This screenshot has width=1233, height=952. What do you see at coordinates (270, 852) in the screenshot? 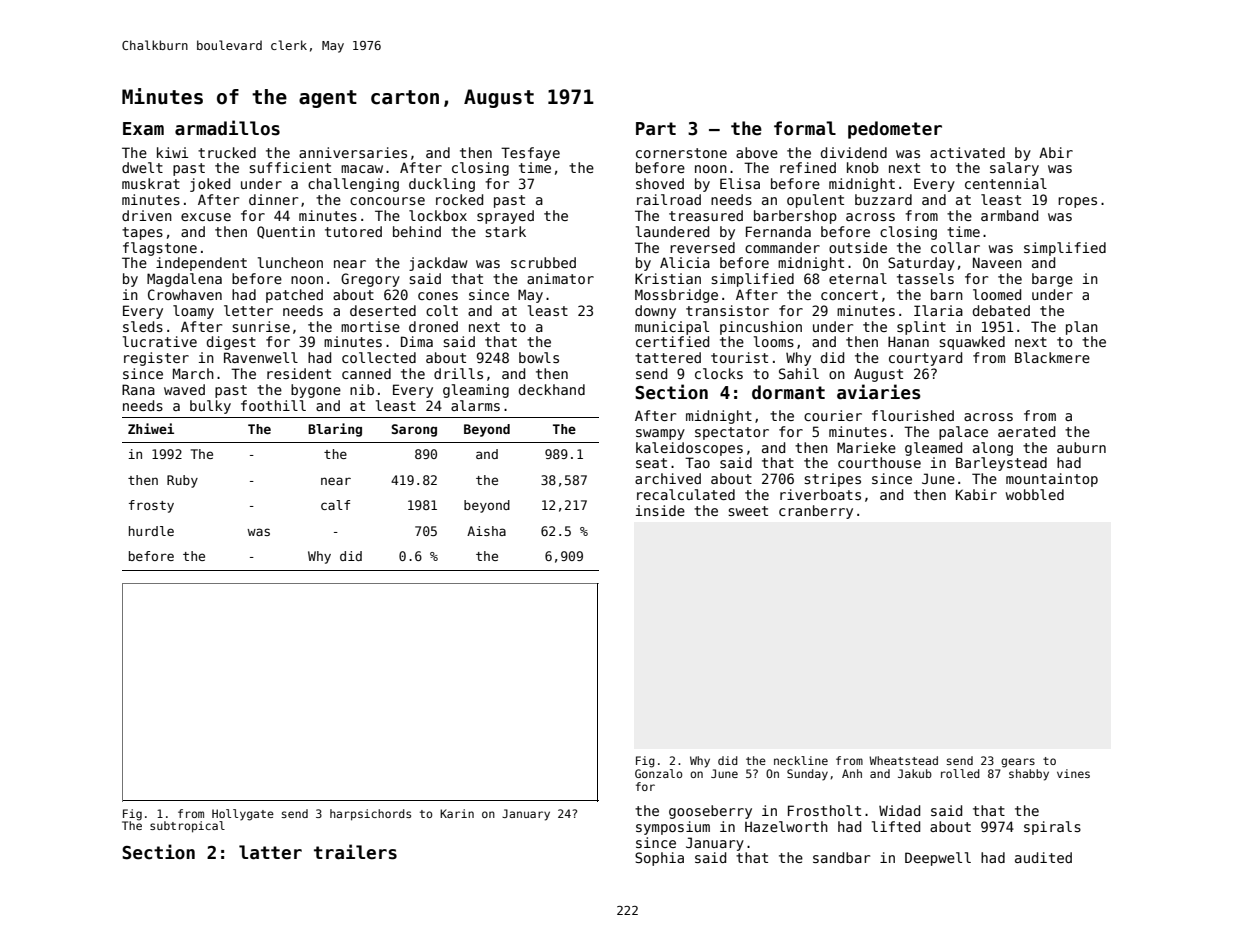
I see `latter` at bounding box center [270, 852].
